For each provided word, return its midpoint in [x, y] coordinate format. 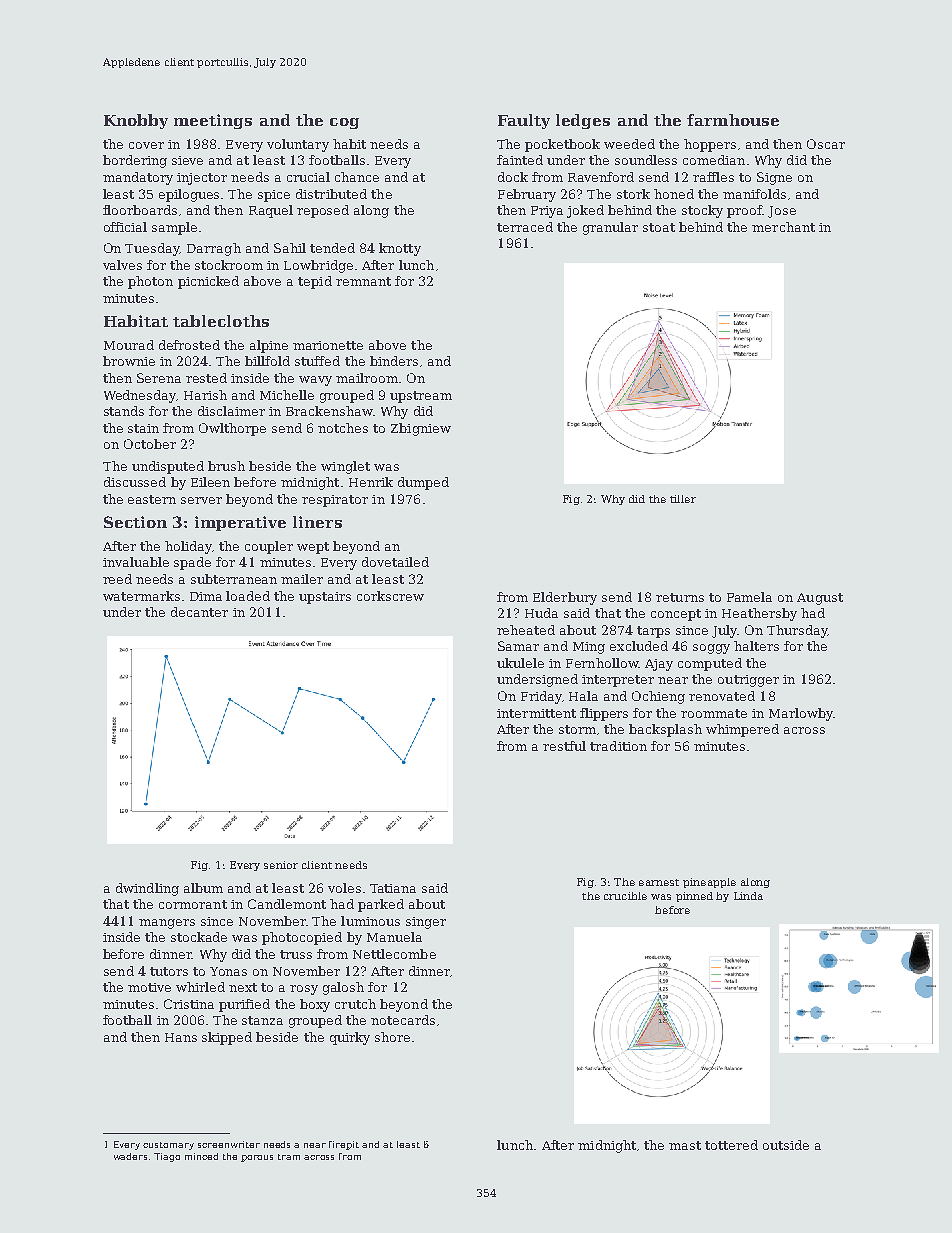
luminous [370, 921]
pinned [694, 897]
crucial [308, 177]
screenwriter [229, 1144]
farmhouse [733, 120]
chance [357, 177]
